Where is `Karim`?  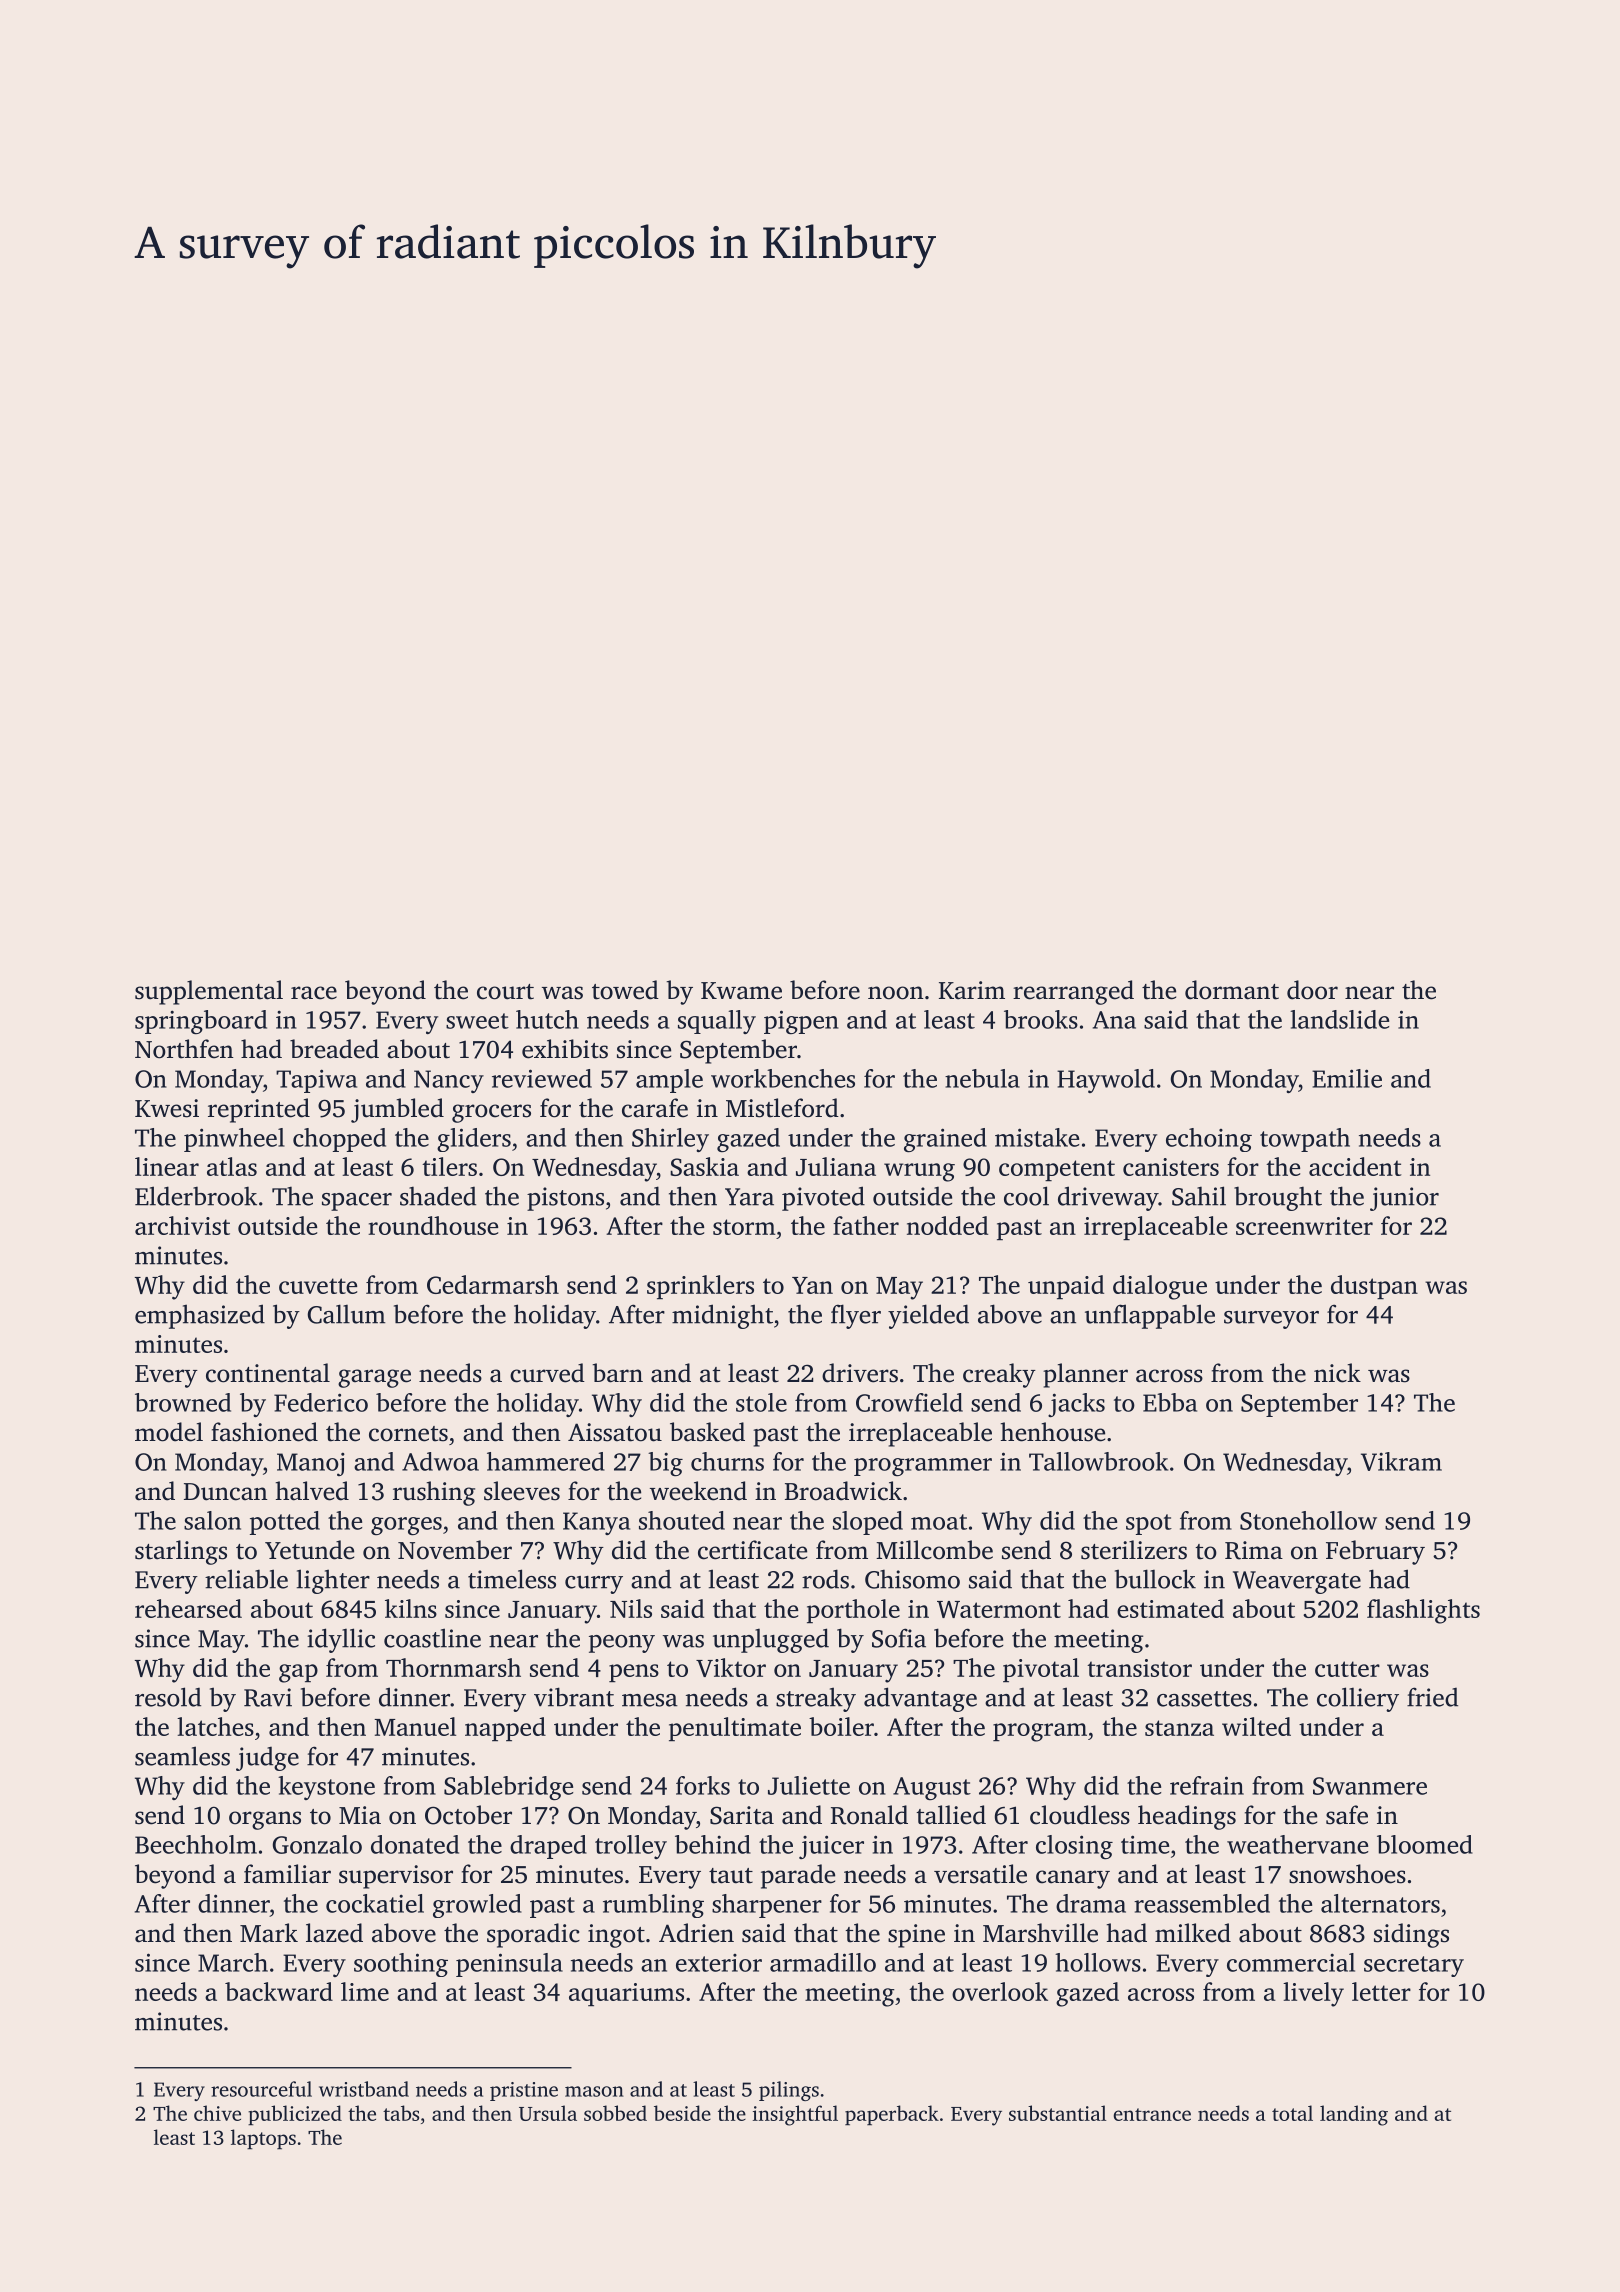 Karim is located at coordinates (972, 990).
